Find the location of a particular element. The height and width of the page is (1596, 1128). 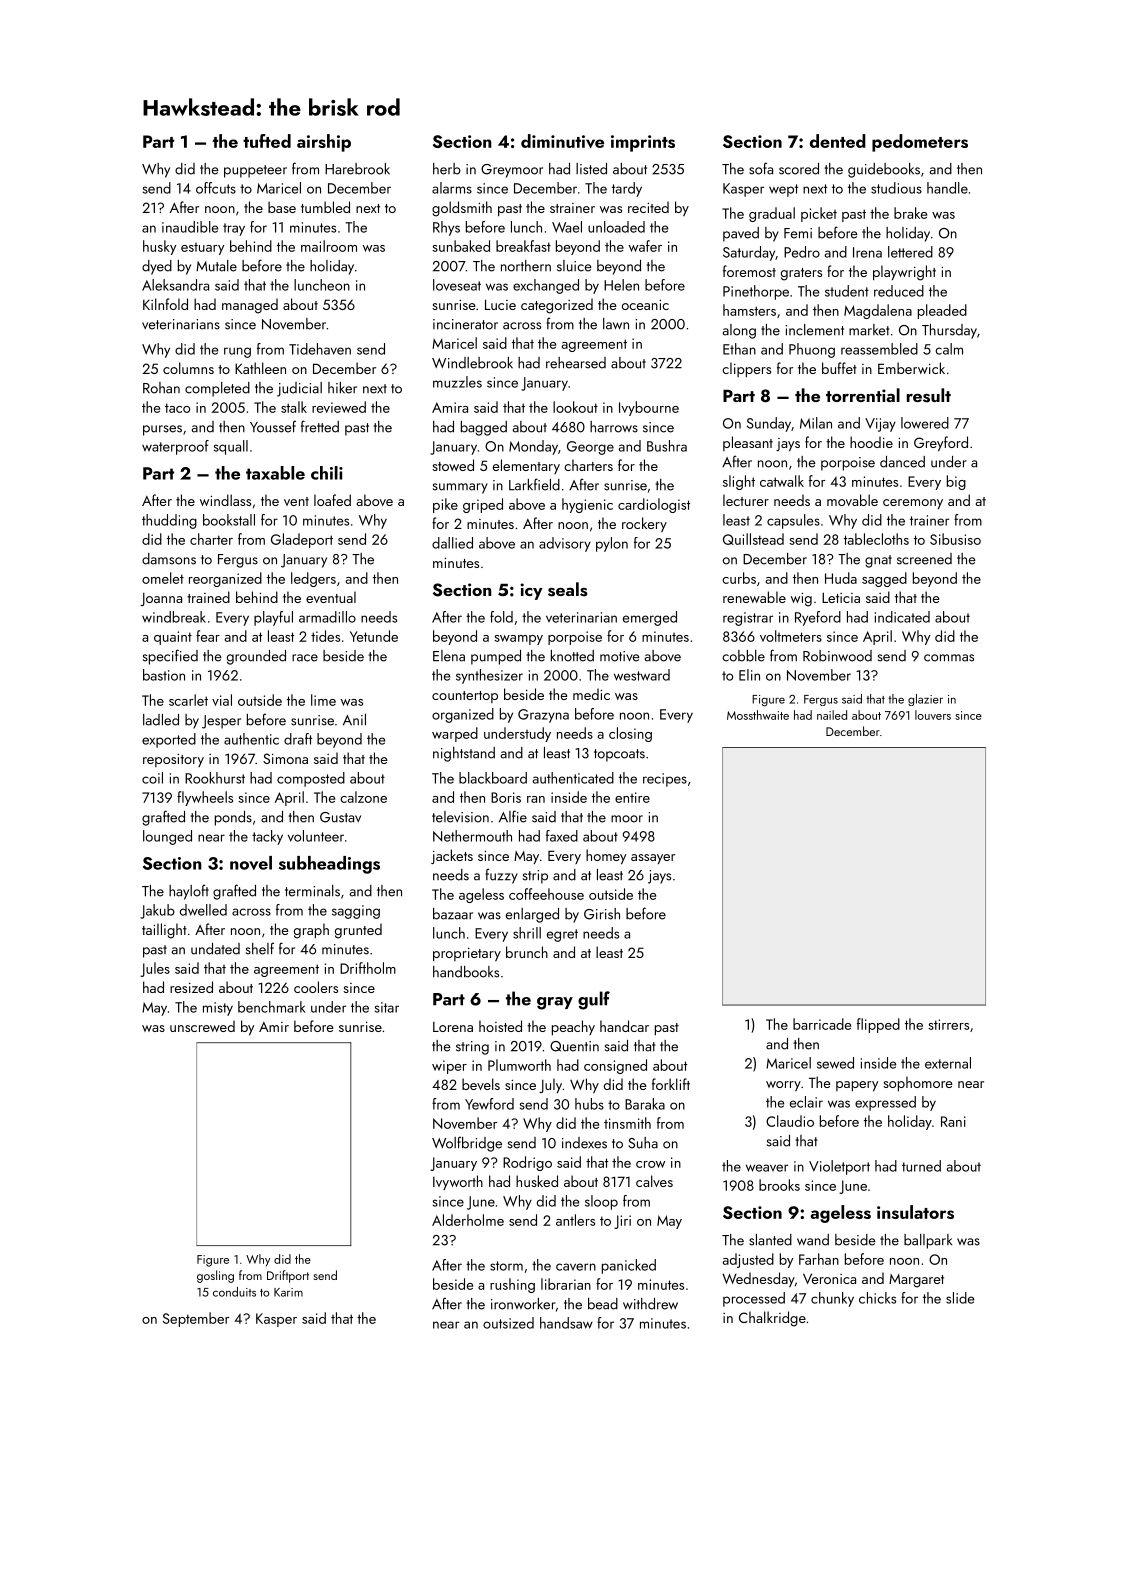

pedometers is located at coordinates (920, 143).
